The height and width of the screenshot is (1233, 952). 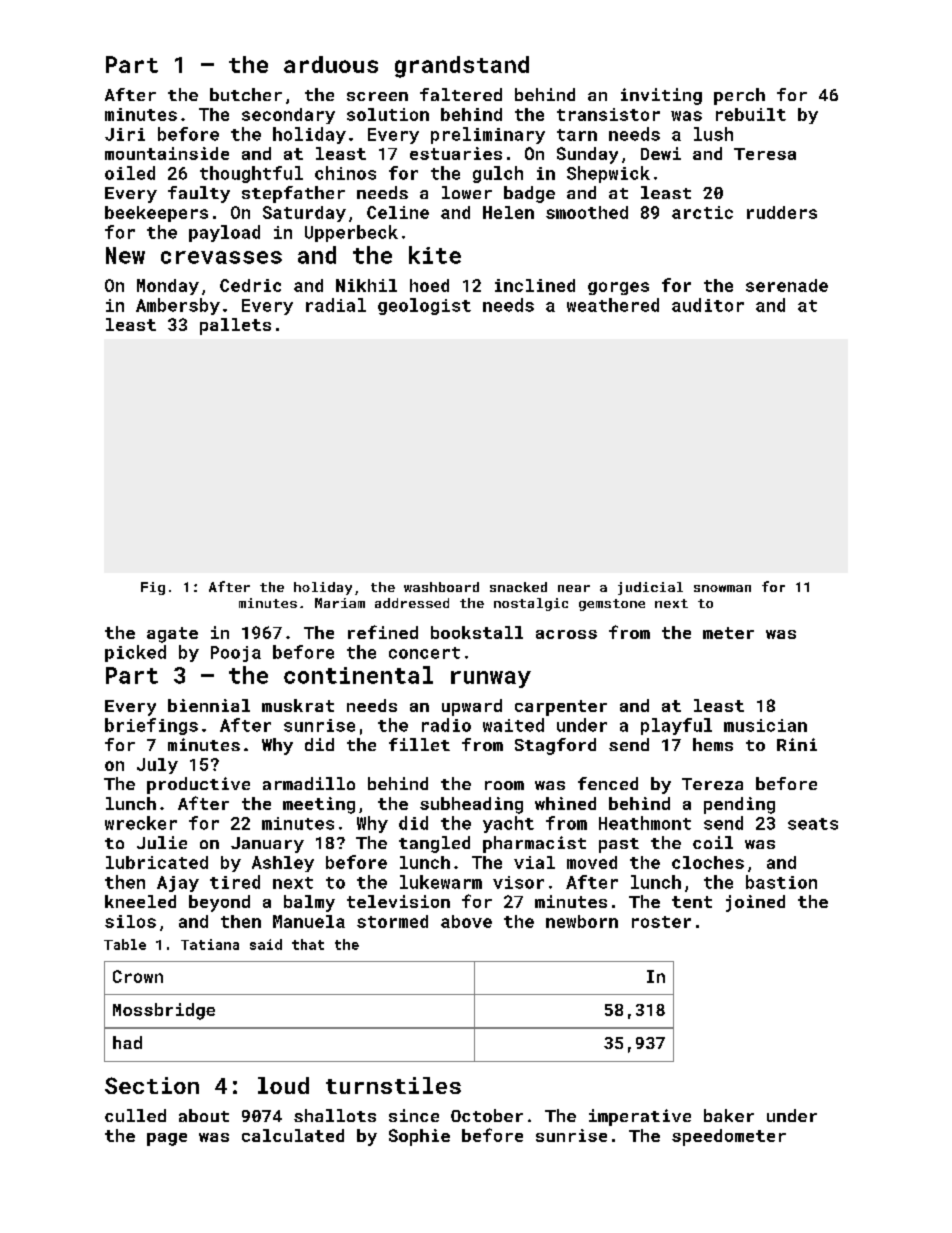 I want to click on thoughtful, so click(x=251, y=174).
